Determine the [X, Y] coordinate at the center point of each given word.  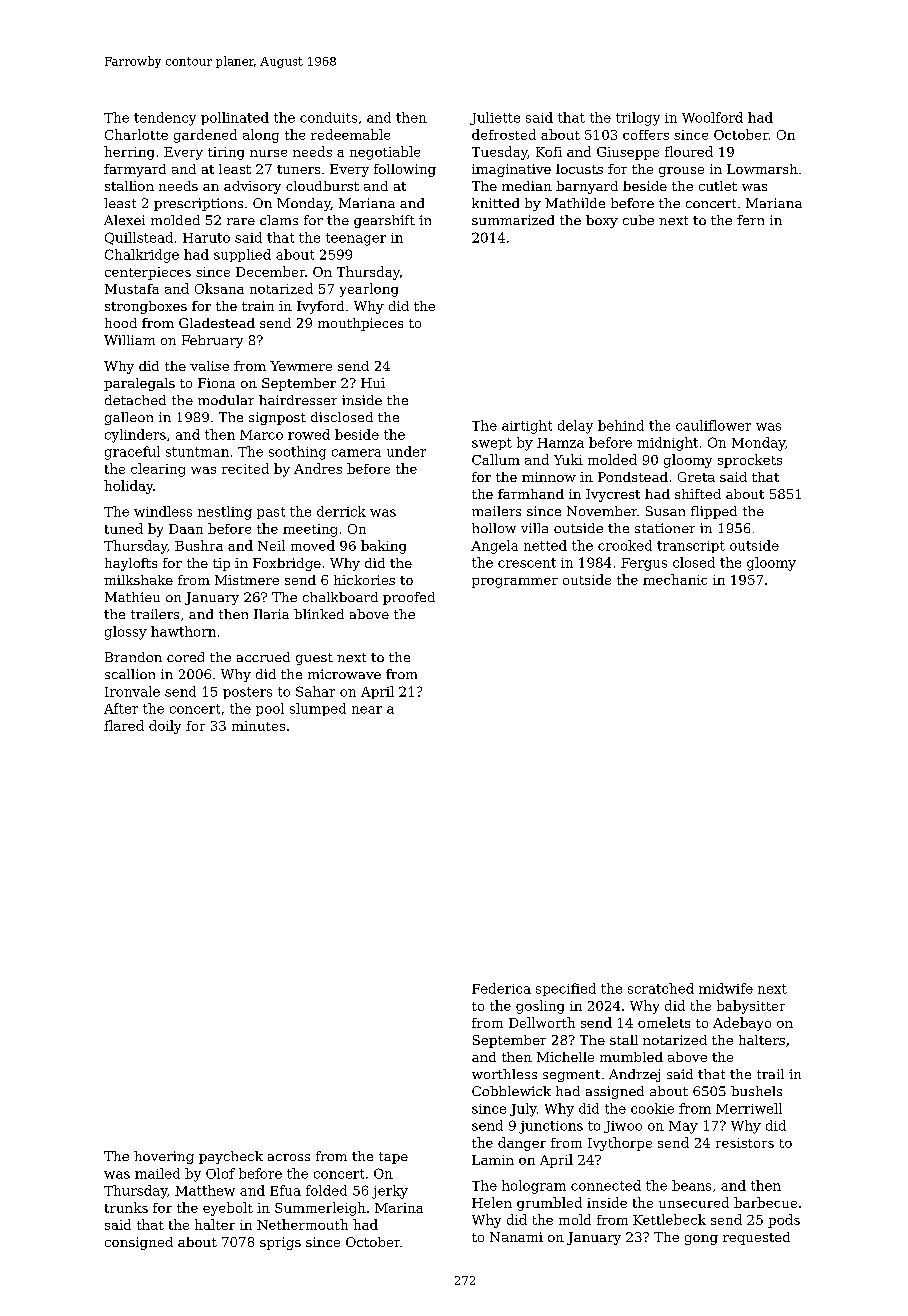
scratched [661, 988]
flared [124, 725]
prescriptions [198, 204]
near [367, 710]
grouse [681, 172]
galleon [129, 418]
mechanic [675, 579]
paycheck [231, 1157]
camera [356, 453]
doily [165, 727]
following [405, 170]
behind [621, 425]
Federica [501, 988]
